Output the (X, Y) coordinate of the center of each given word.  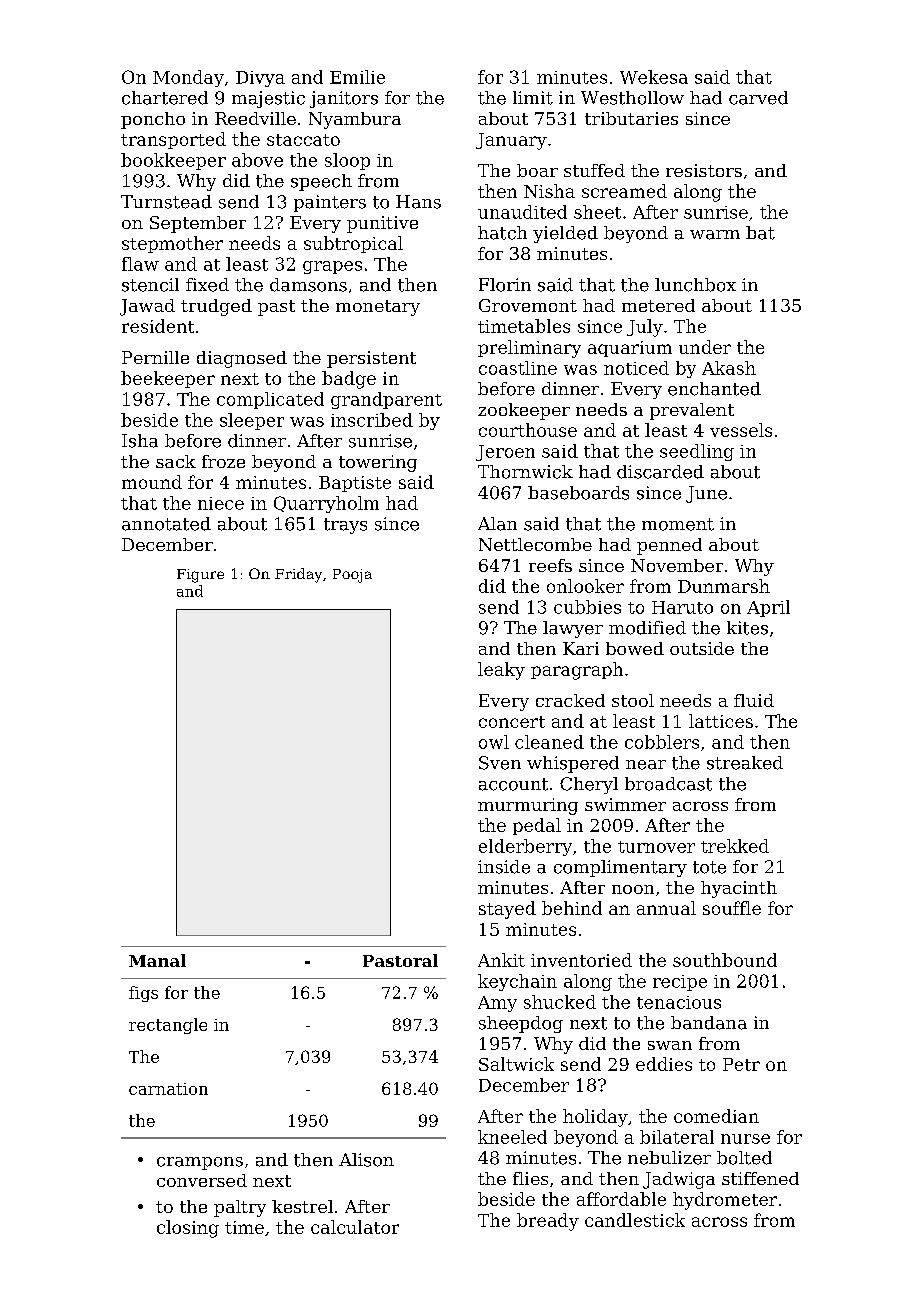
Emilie (357, 77)
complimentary (620, 868)
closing (188, 1229)
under (705, 347)
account (513, 784)
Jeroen (505, 453)
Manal (157, 960)
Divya (260, 79)
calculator (355, 1227)
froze (223, 461)
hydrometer (725, 1201)
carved (758, 98)
